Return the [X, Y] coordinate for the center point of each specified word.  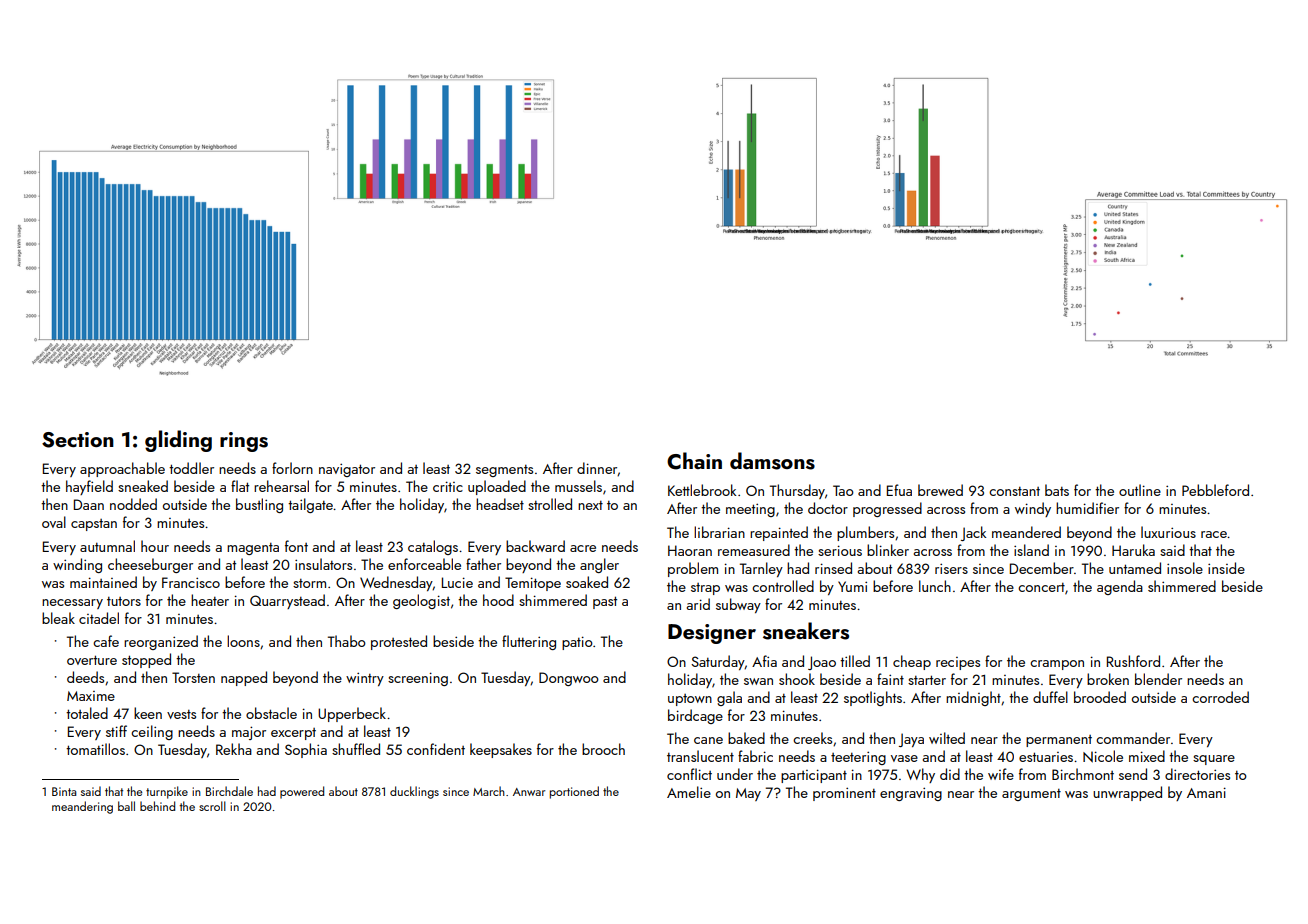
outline [1140, 490]
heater [210, 600]
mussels [578, 486]
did [950, 774]
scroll [212, 806]
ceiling [152, 732]
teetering [858, 758]
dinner [597, 469]
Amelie [689, 792]
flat [240, 486]
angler [599, 565]
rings [244, 442]
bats [1057, 490]
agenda [1120, 587]
